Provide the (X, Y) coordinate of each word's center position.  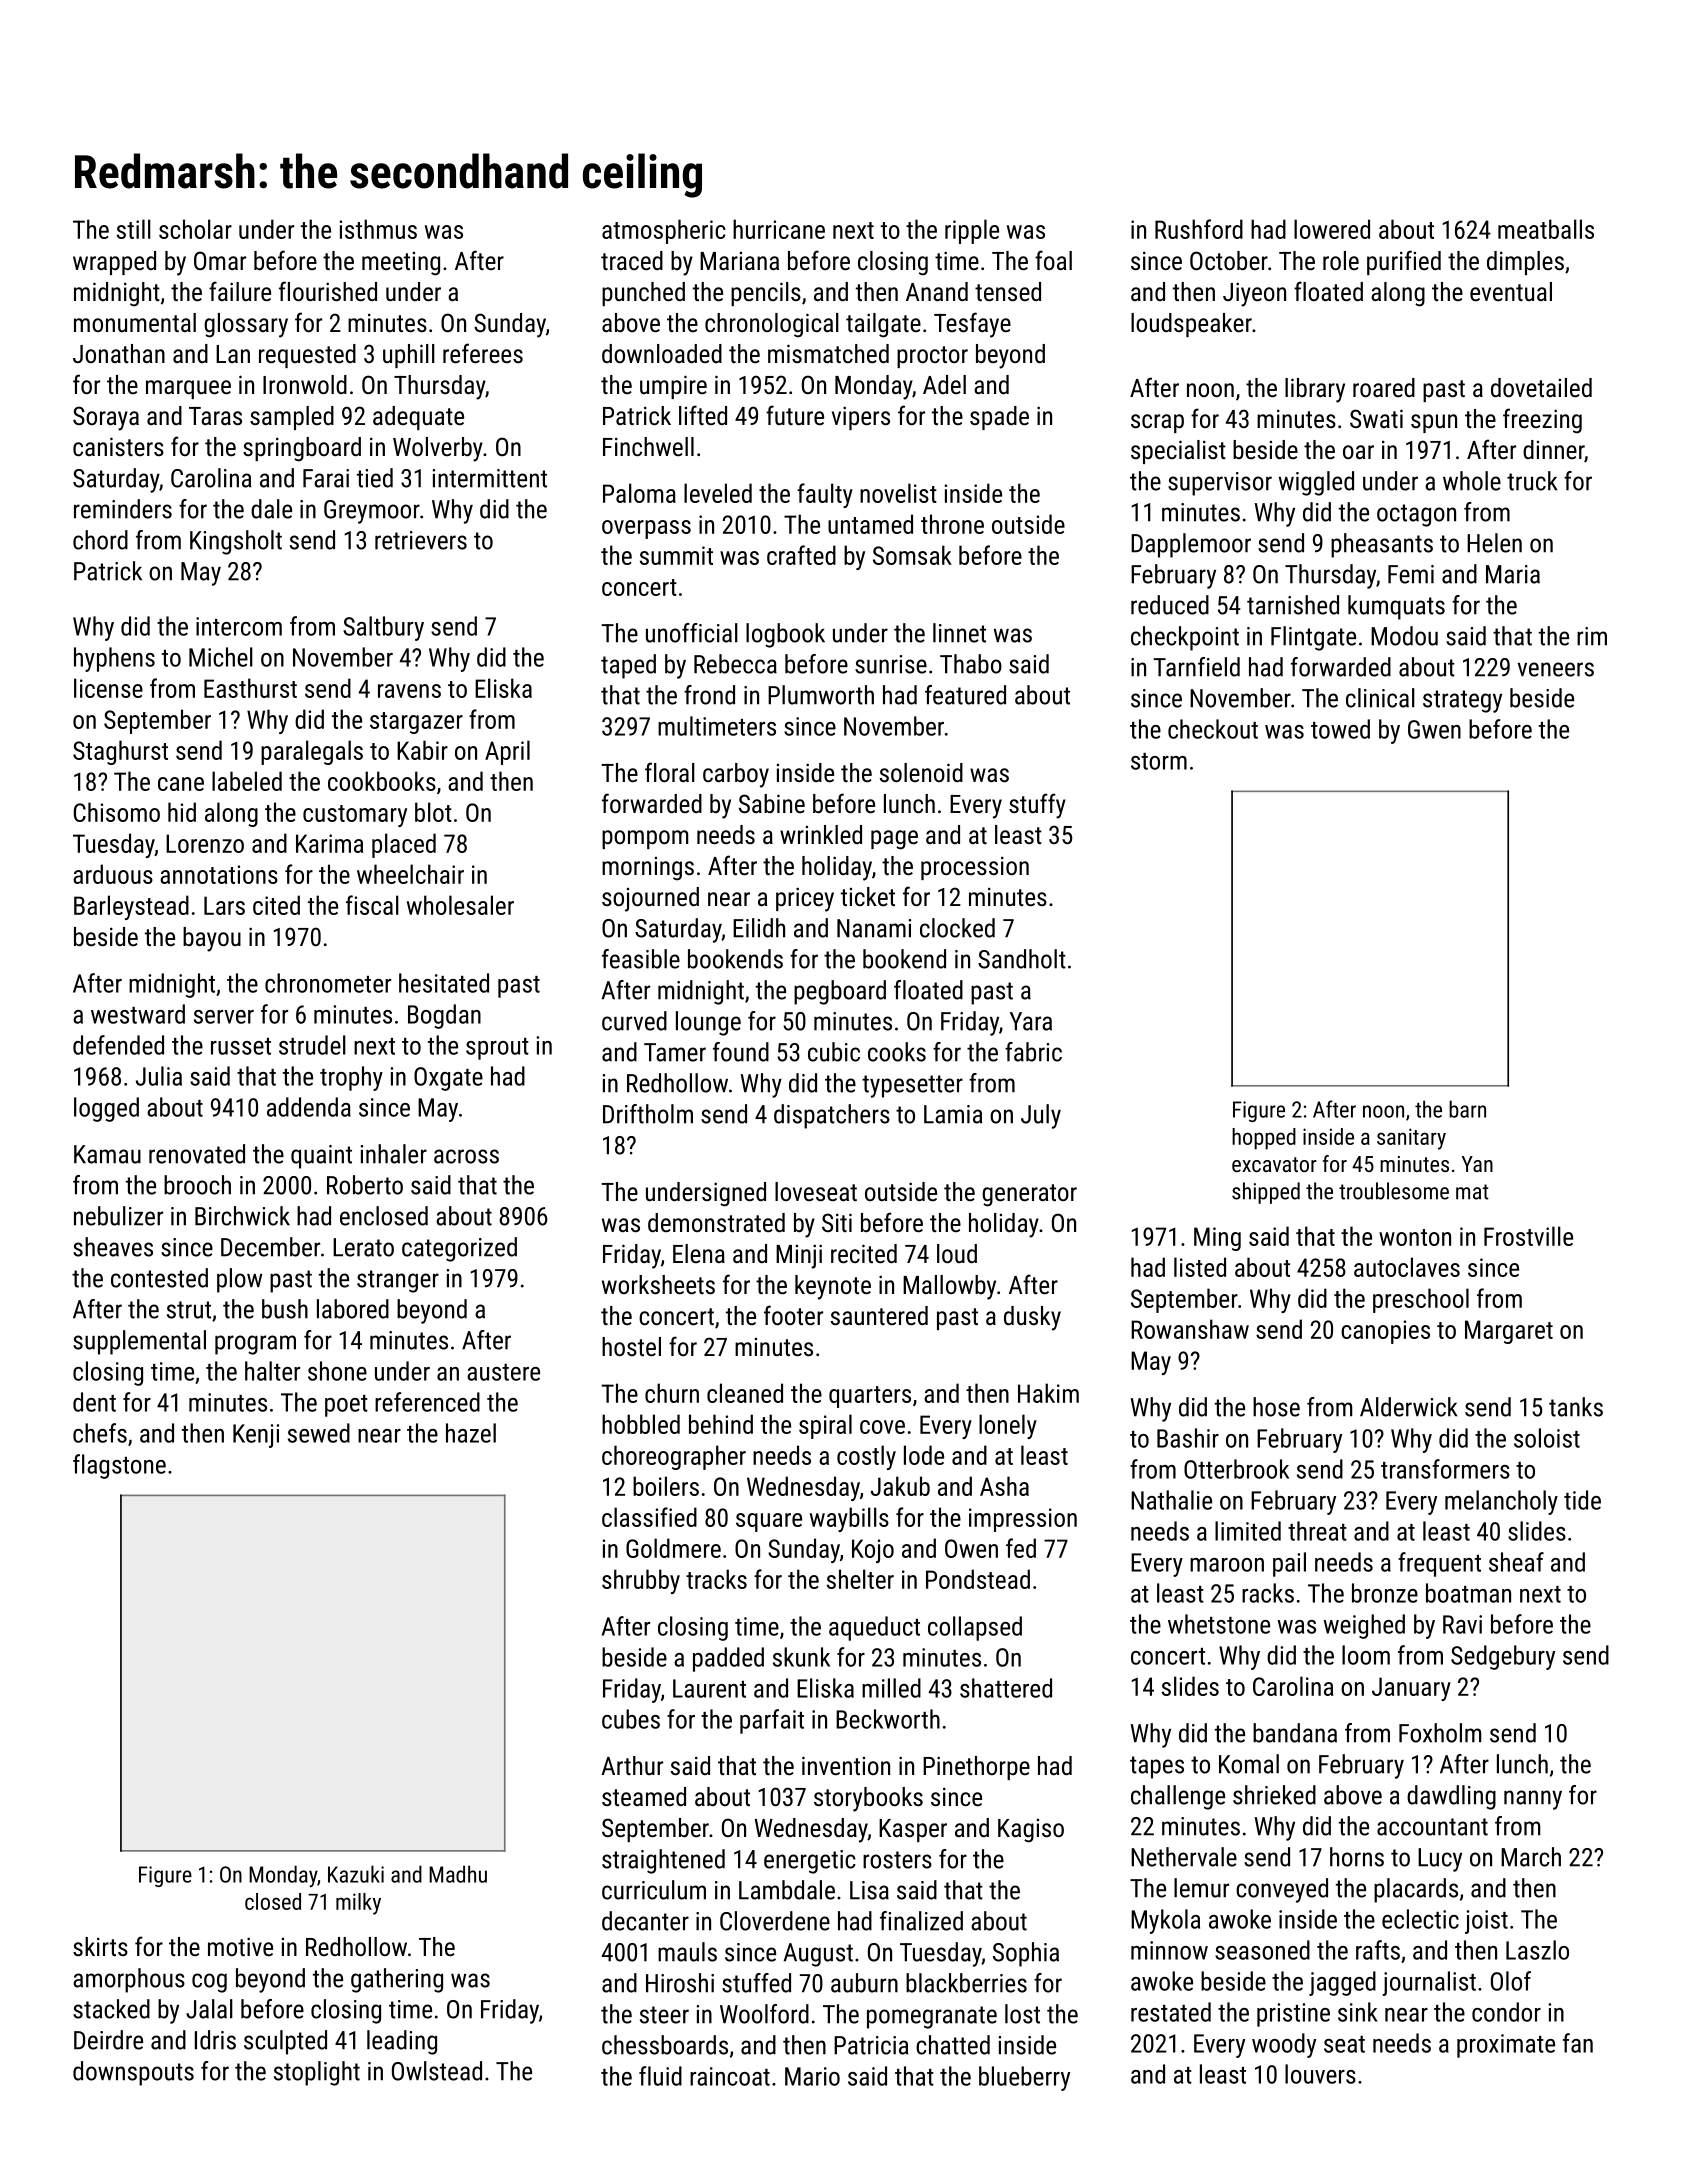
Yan (1477, 1164)
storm (1159, 761)
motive (240, 1946)
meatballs (1546, 229)
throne (952, 524)
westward (138, 1014)
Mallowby (949, 1287)
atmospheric (664, 231)
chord (100, 540)
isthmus (378, 229)
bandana (1295, 1733)
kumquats (1396, 607)
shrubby (641, 1581)
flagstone (119, 1466)
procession (975, 868)
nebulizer (118, 1216)
